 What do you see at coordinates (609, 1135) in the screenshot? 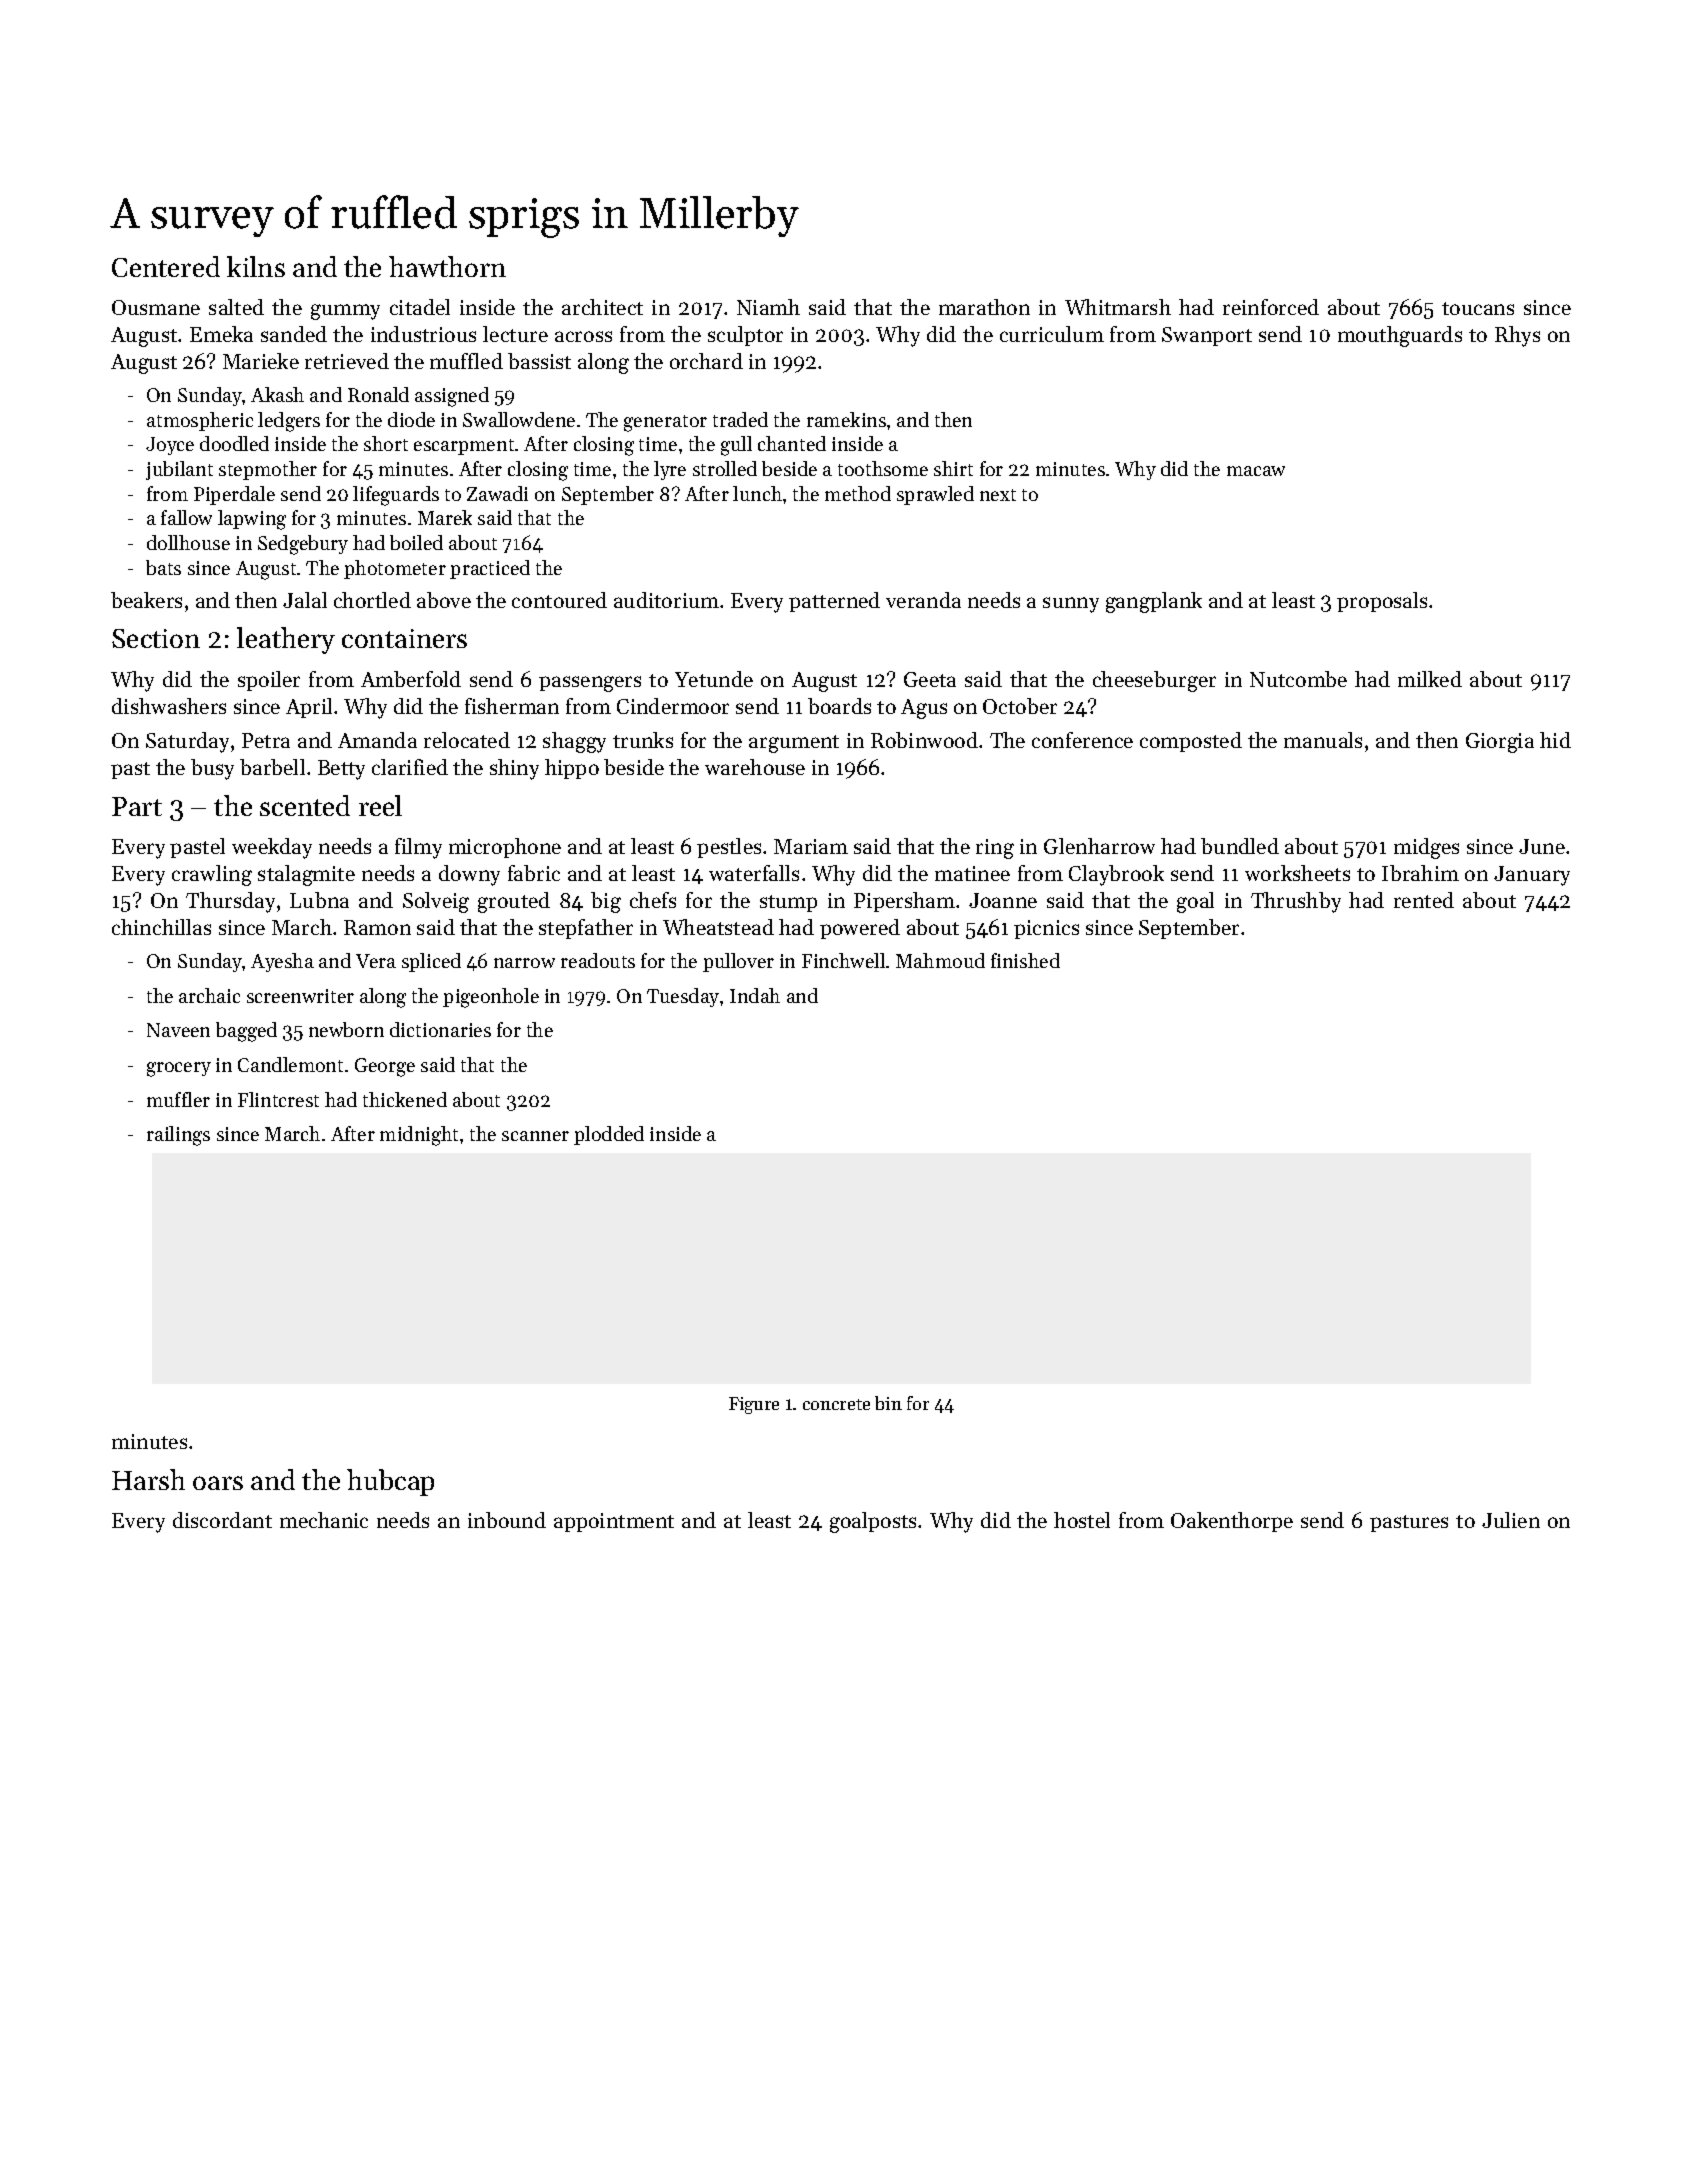
I see `plodded` at bounding box center [609, 1135].
